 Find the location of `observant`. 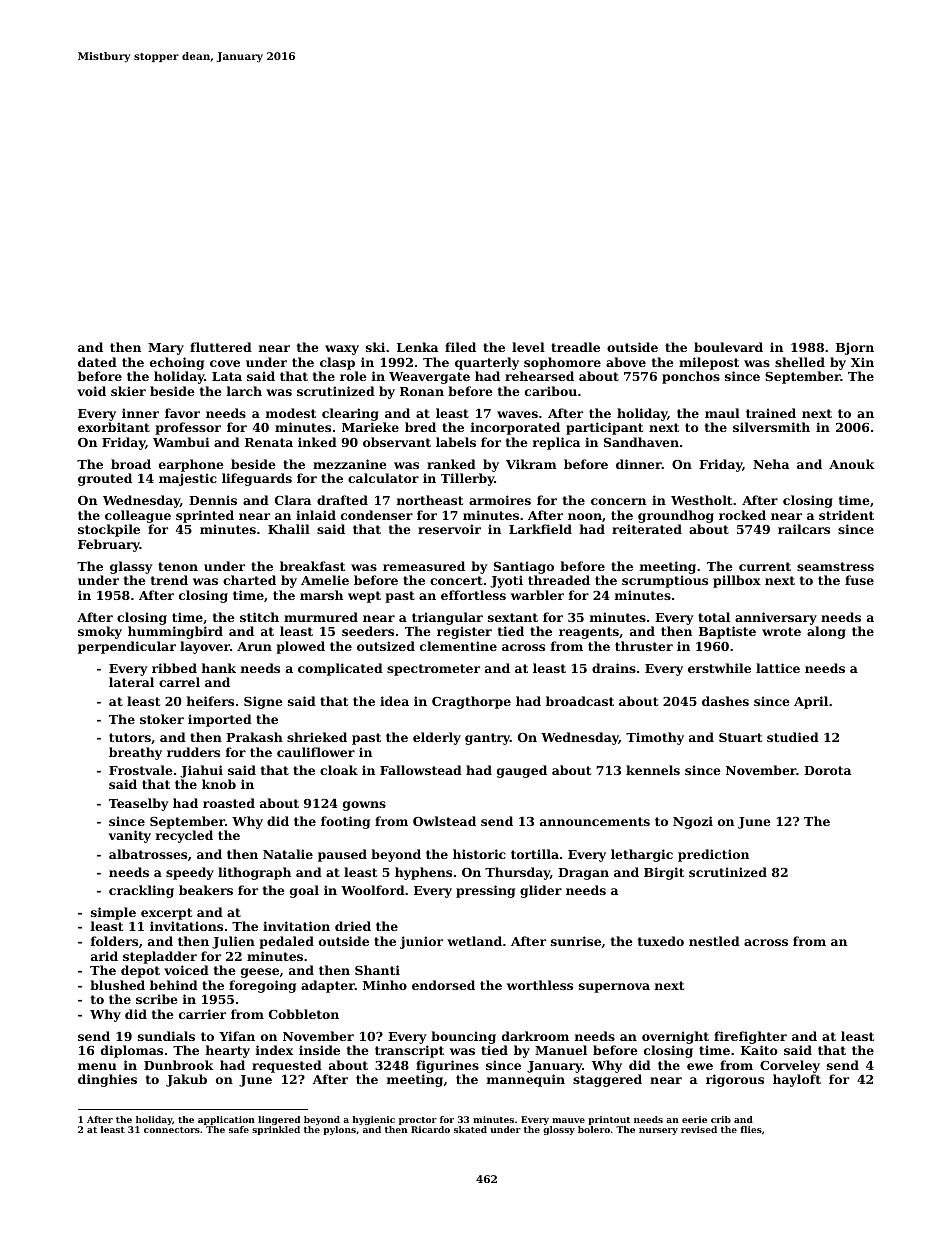

observant is located at coordinates (397, 442).
